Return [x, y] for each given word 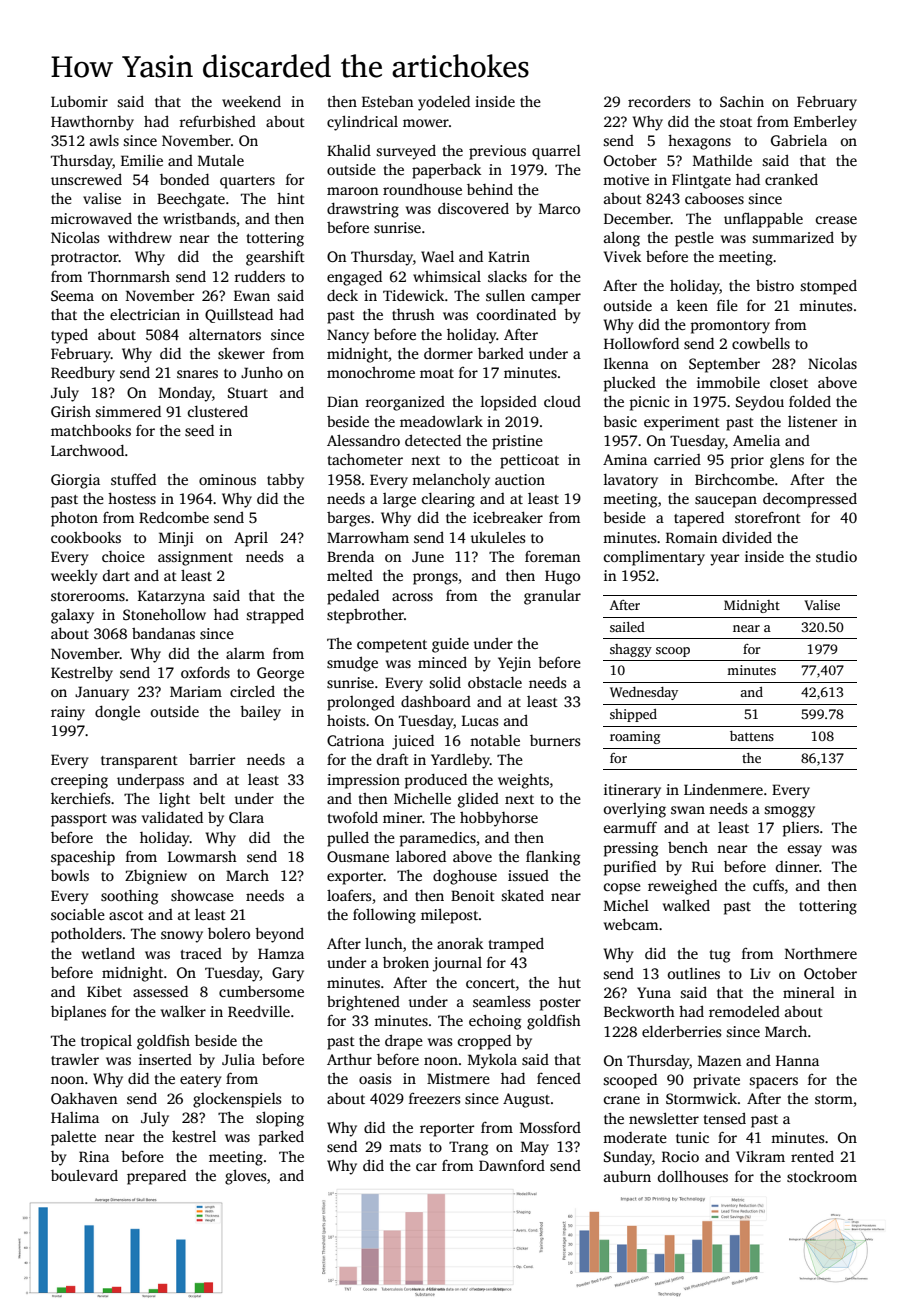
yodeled [444, 103]
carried [677, 459]
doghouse [465, 877]
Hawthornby [92, 123]
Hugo [562, 577]
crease [836, 220]
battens [752, 736]
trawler [75, 1059]
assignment [195, 558]
